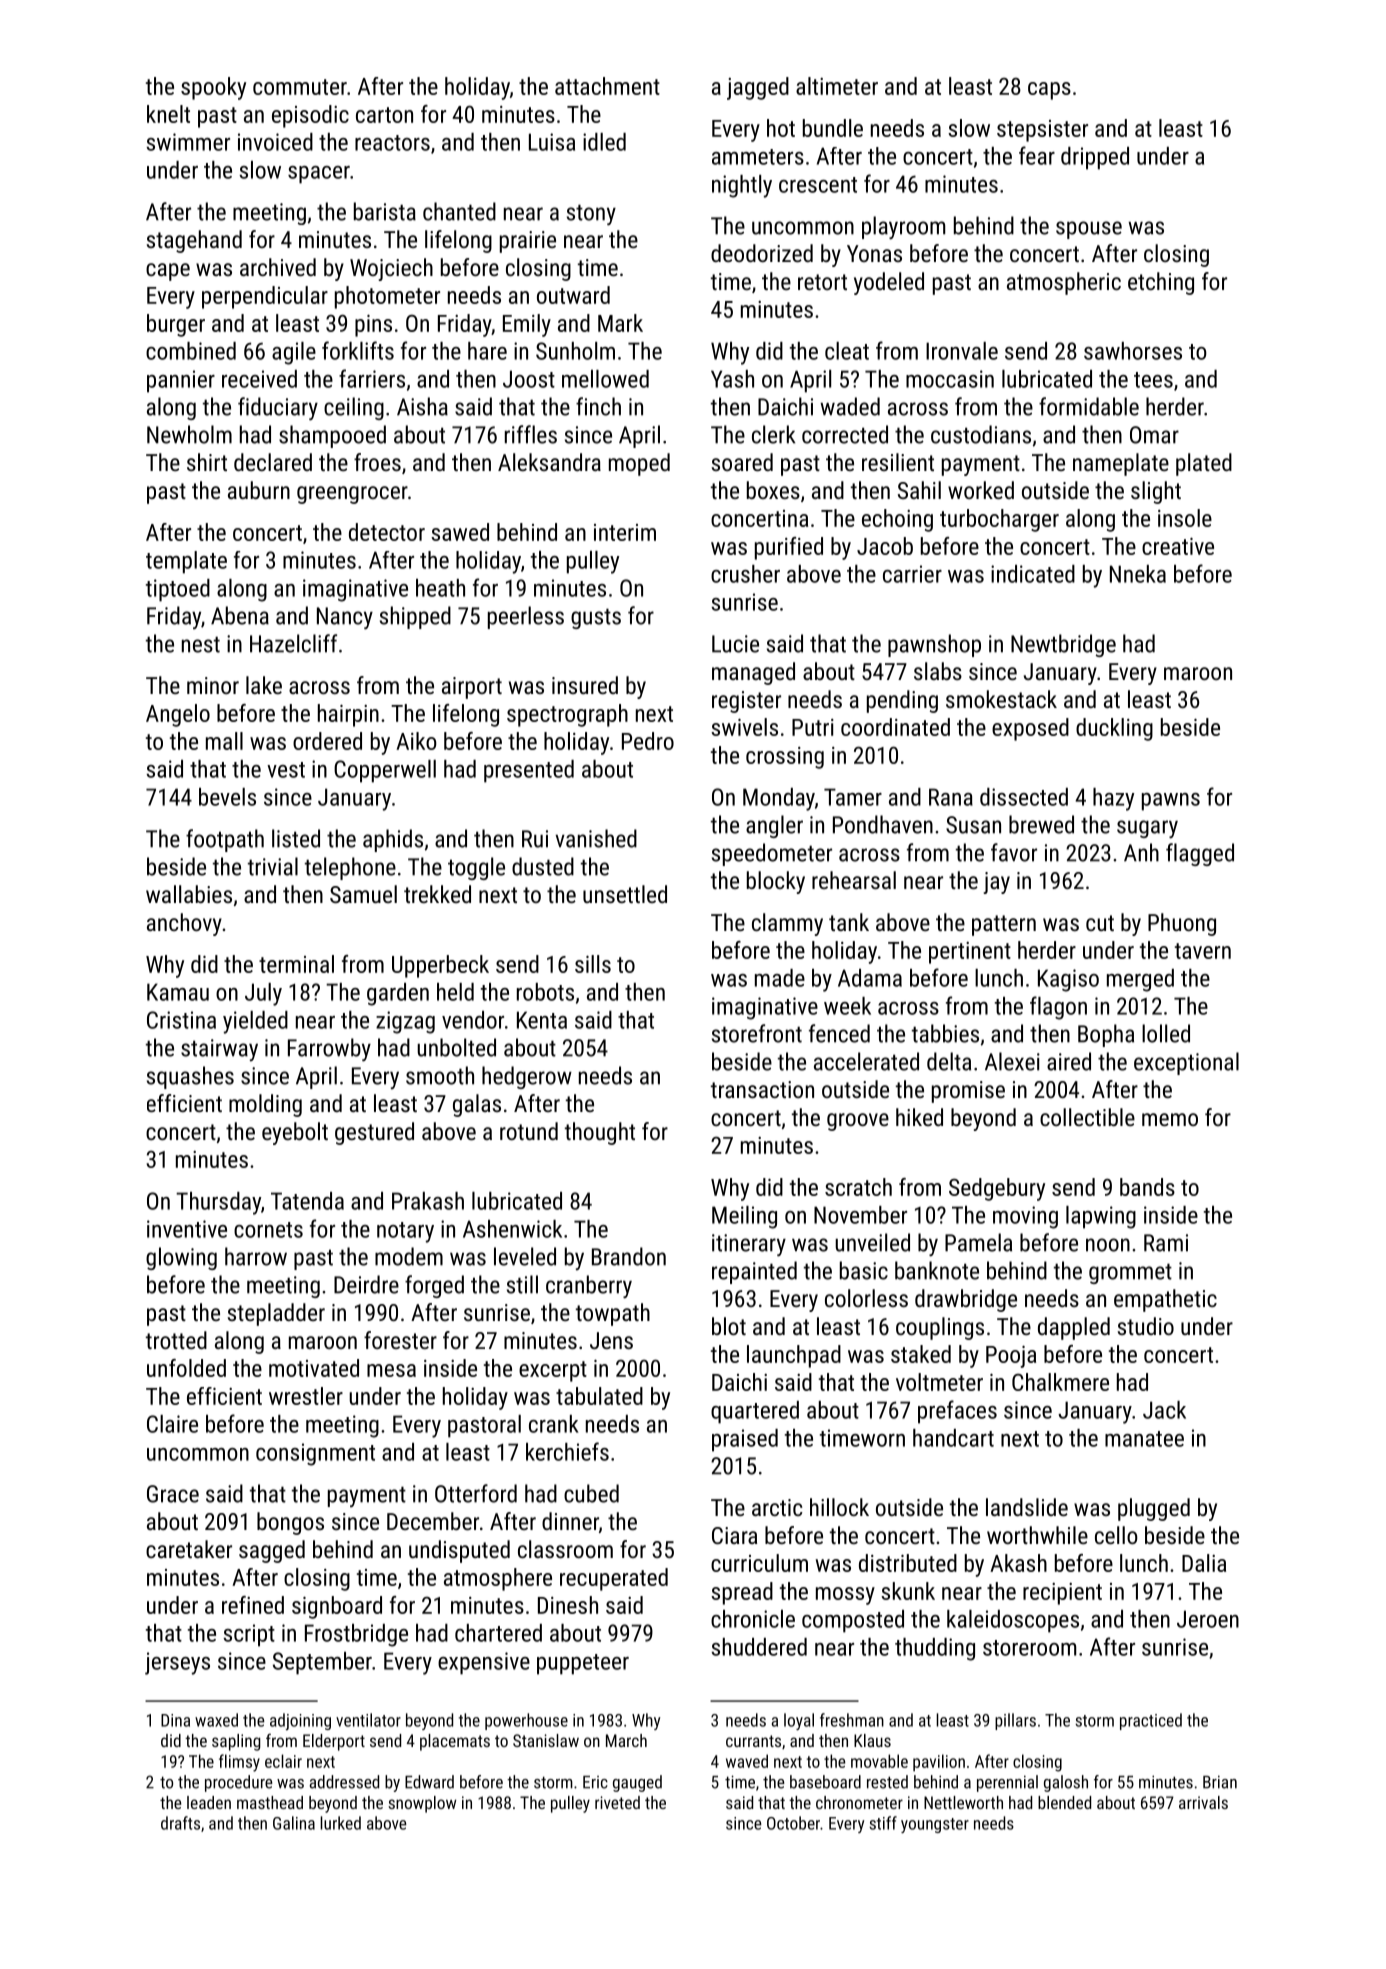  Describe the element at coordinates (400, 1340) in the image. I see `forester` at that location.
